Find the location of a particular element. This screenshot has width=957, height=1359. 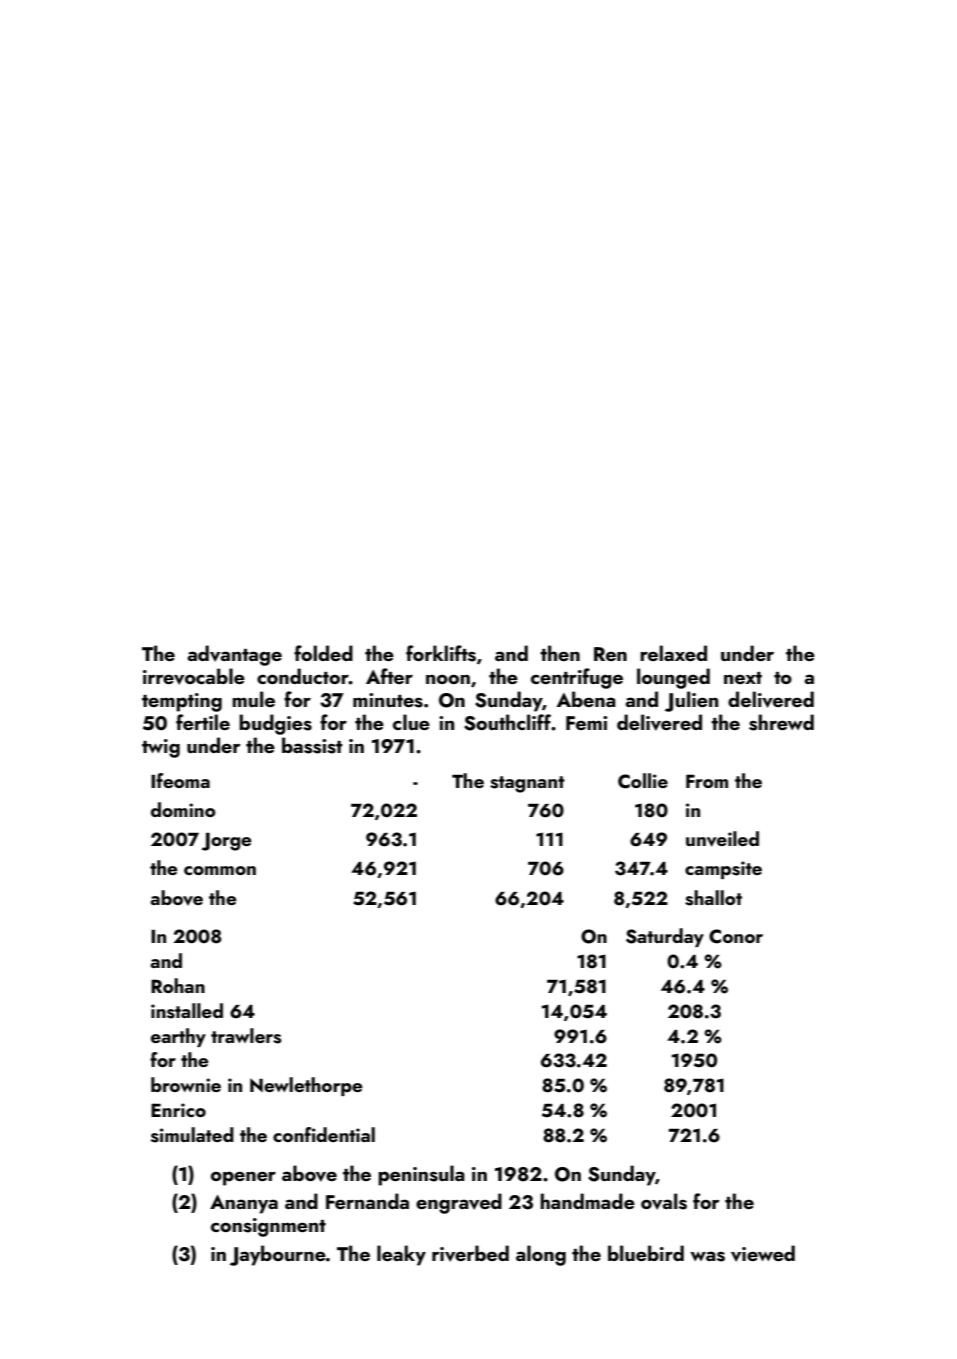

clue is located at coordinates (411, 722).
